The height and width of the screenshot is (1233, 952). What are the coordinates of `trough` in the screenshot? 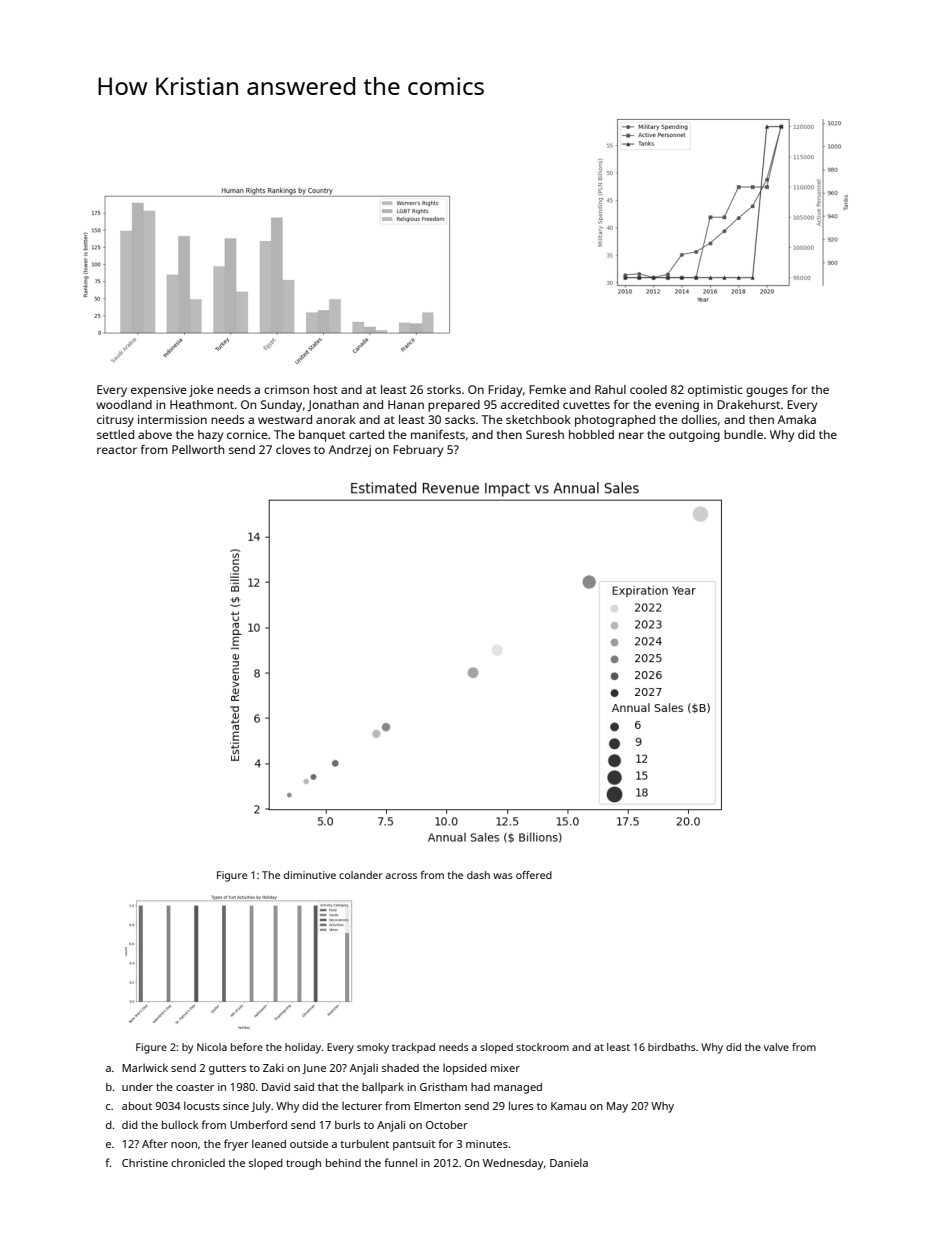 It's located at (303, 1164).
